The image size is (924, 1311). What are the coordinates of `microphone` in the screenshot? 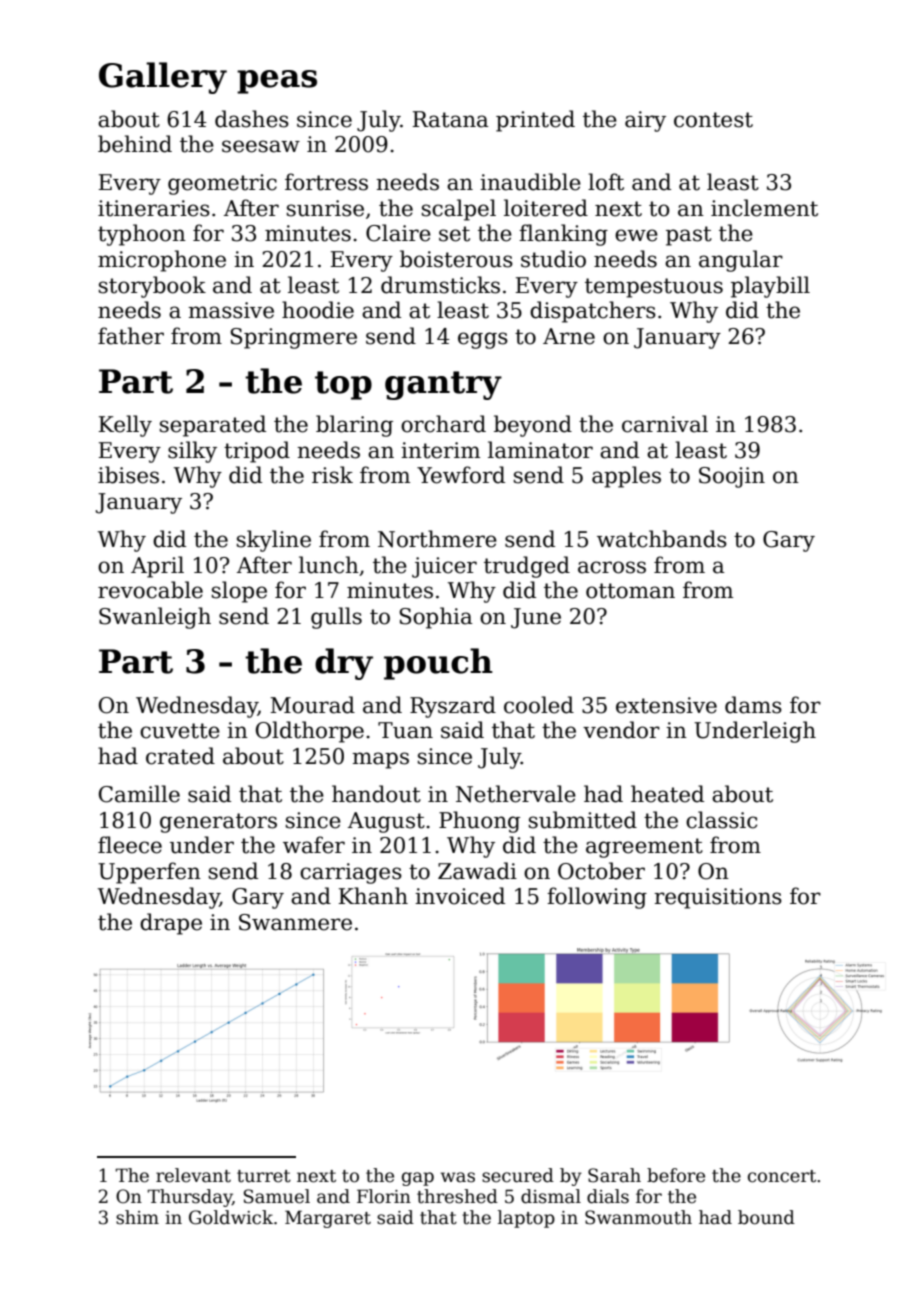 It's located at (162, 261).
